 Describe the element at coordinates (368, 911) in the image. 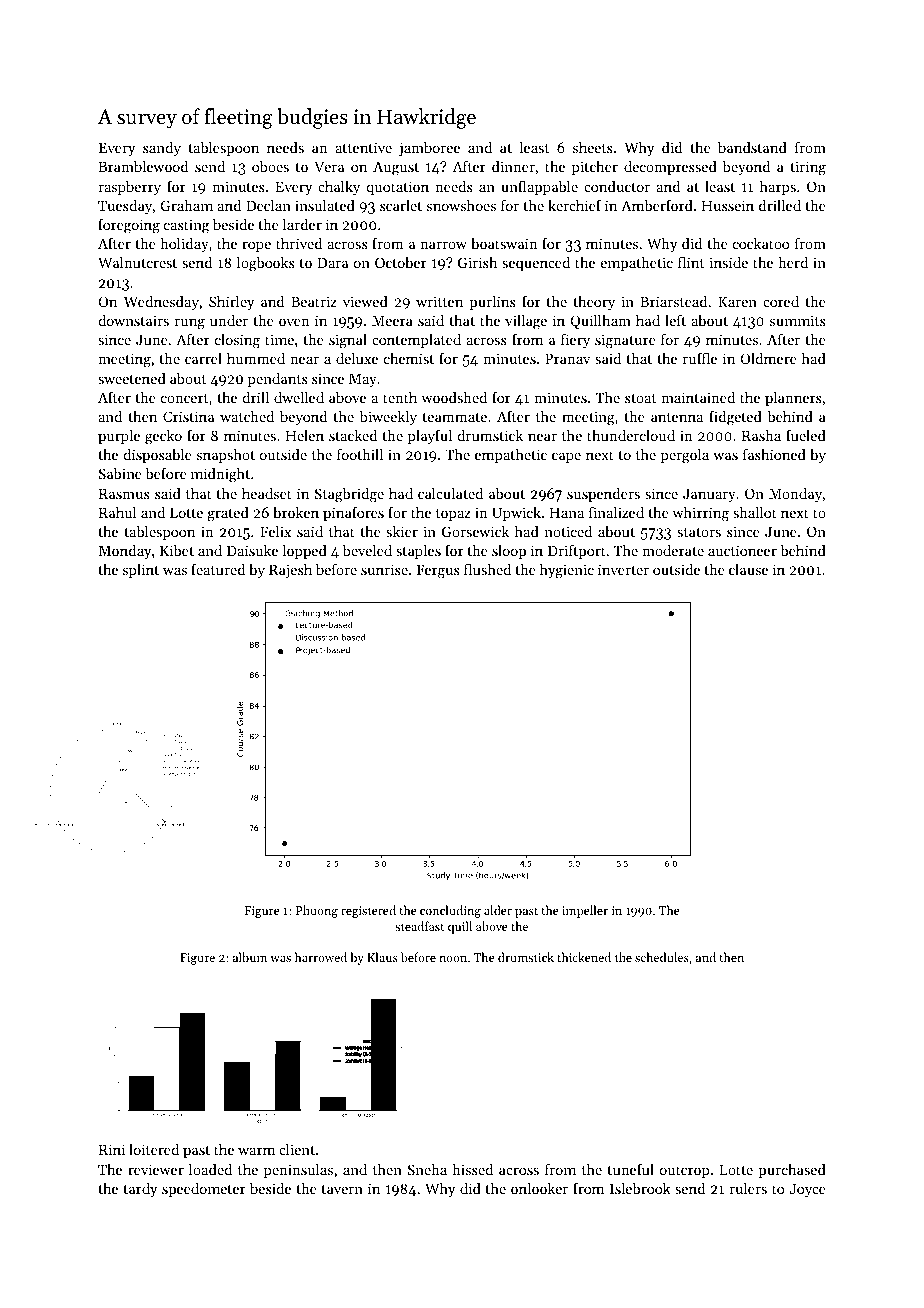

I see `registered` at that location.
